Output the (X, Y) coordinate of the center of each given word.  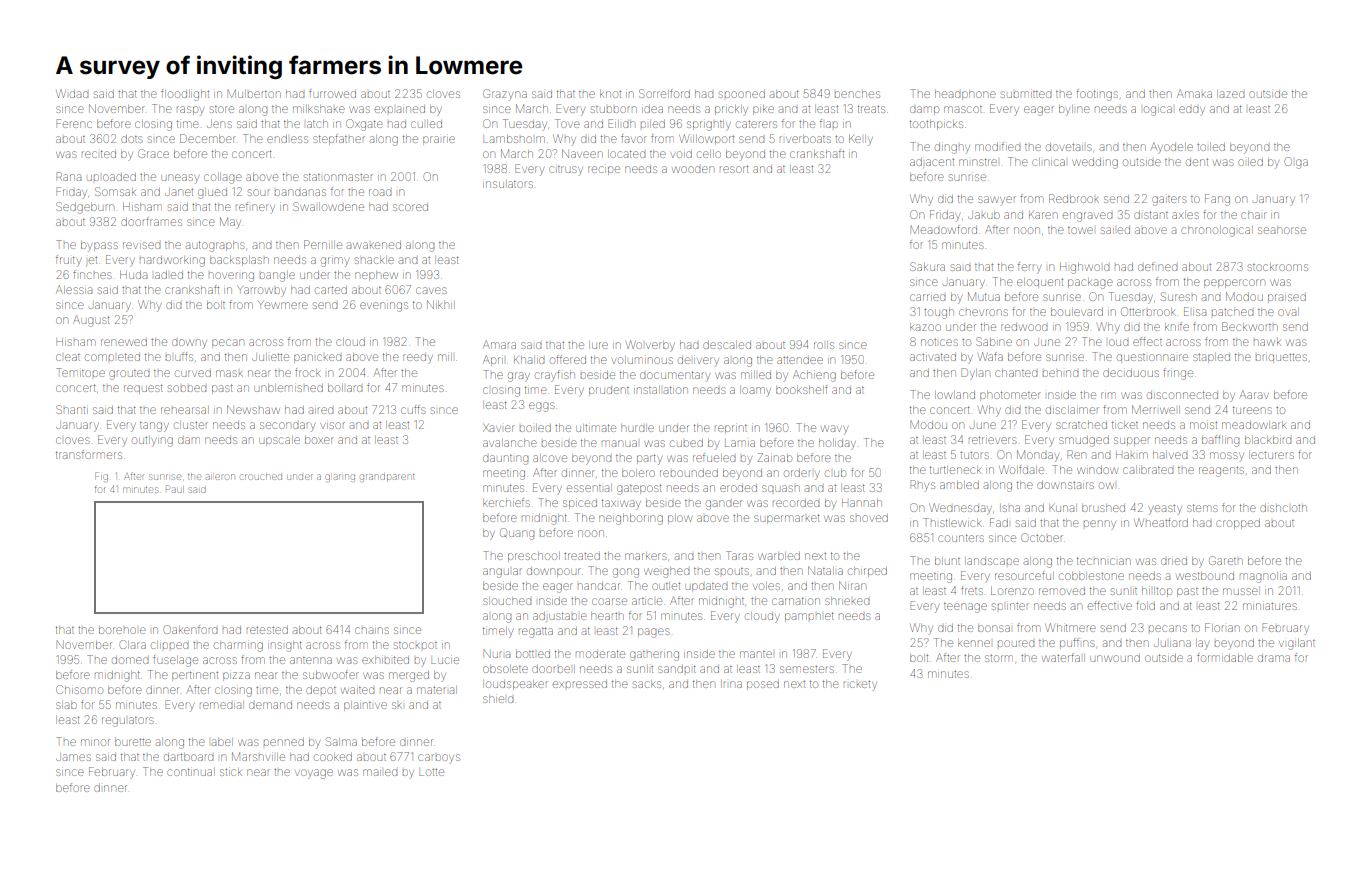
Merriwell (1156, 409)
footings (1097, 95)
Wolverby (650, 346)
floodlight (185, 95)
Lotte (432, 772)
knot (610, 94)
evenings (384, 307)
